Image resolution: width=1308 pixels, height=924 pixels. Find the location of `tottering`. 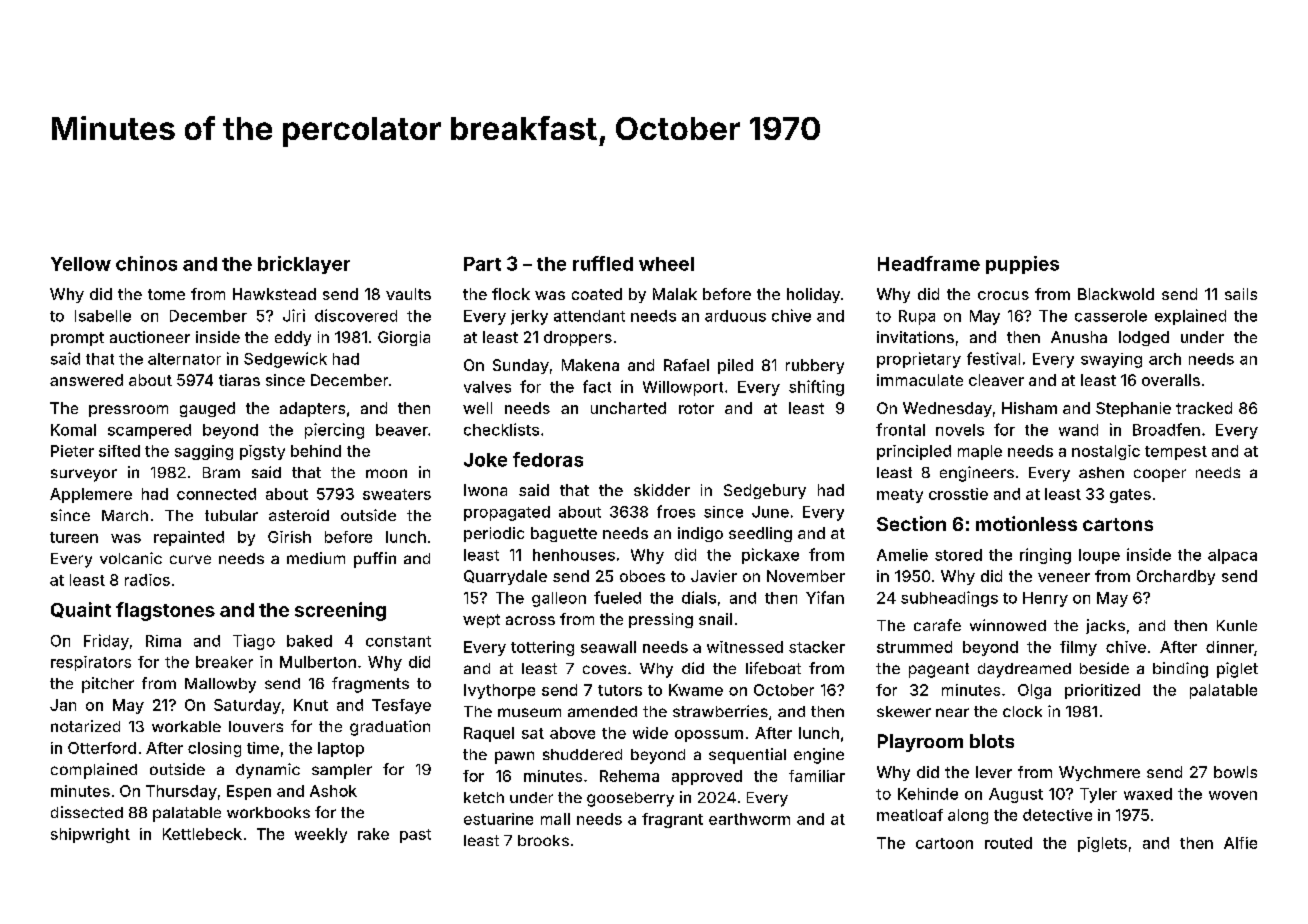

tottering is located at coordinates (542, 648).
